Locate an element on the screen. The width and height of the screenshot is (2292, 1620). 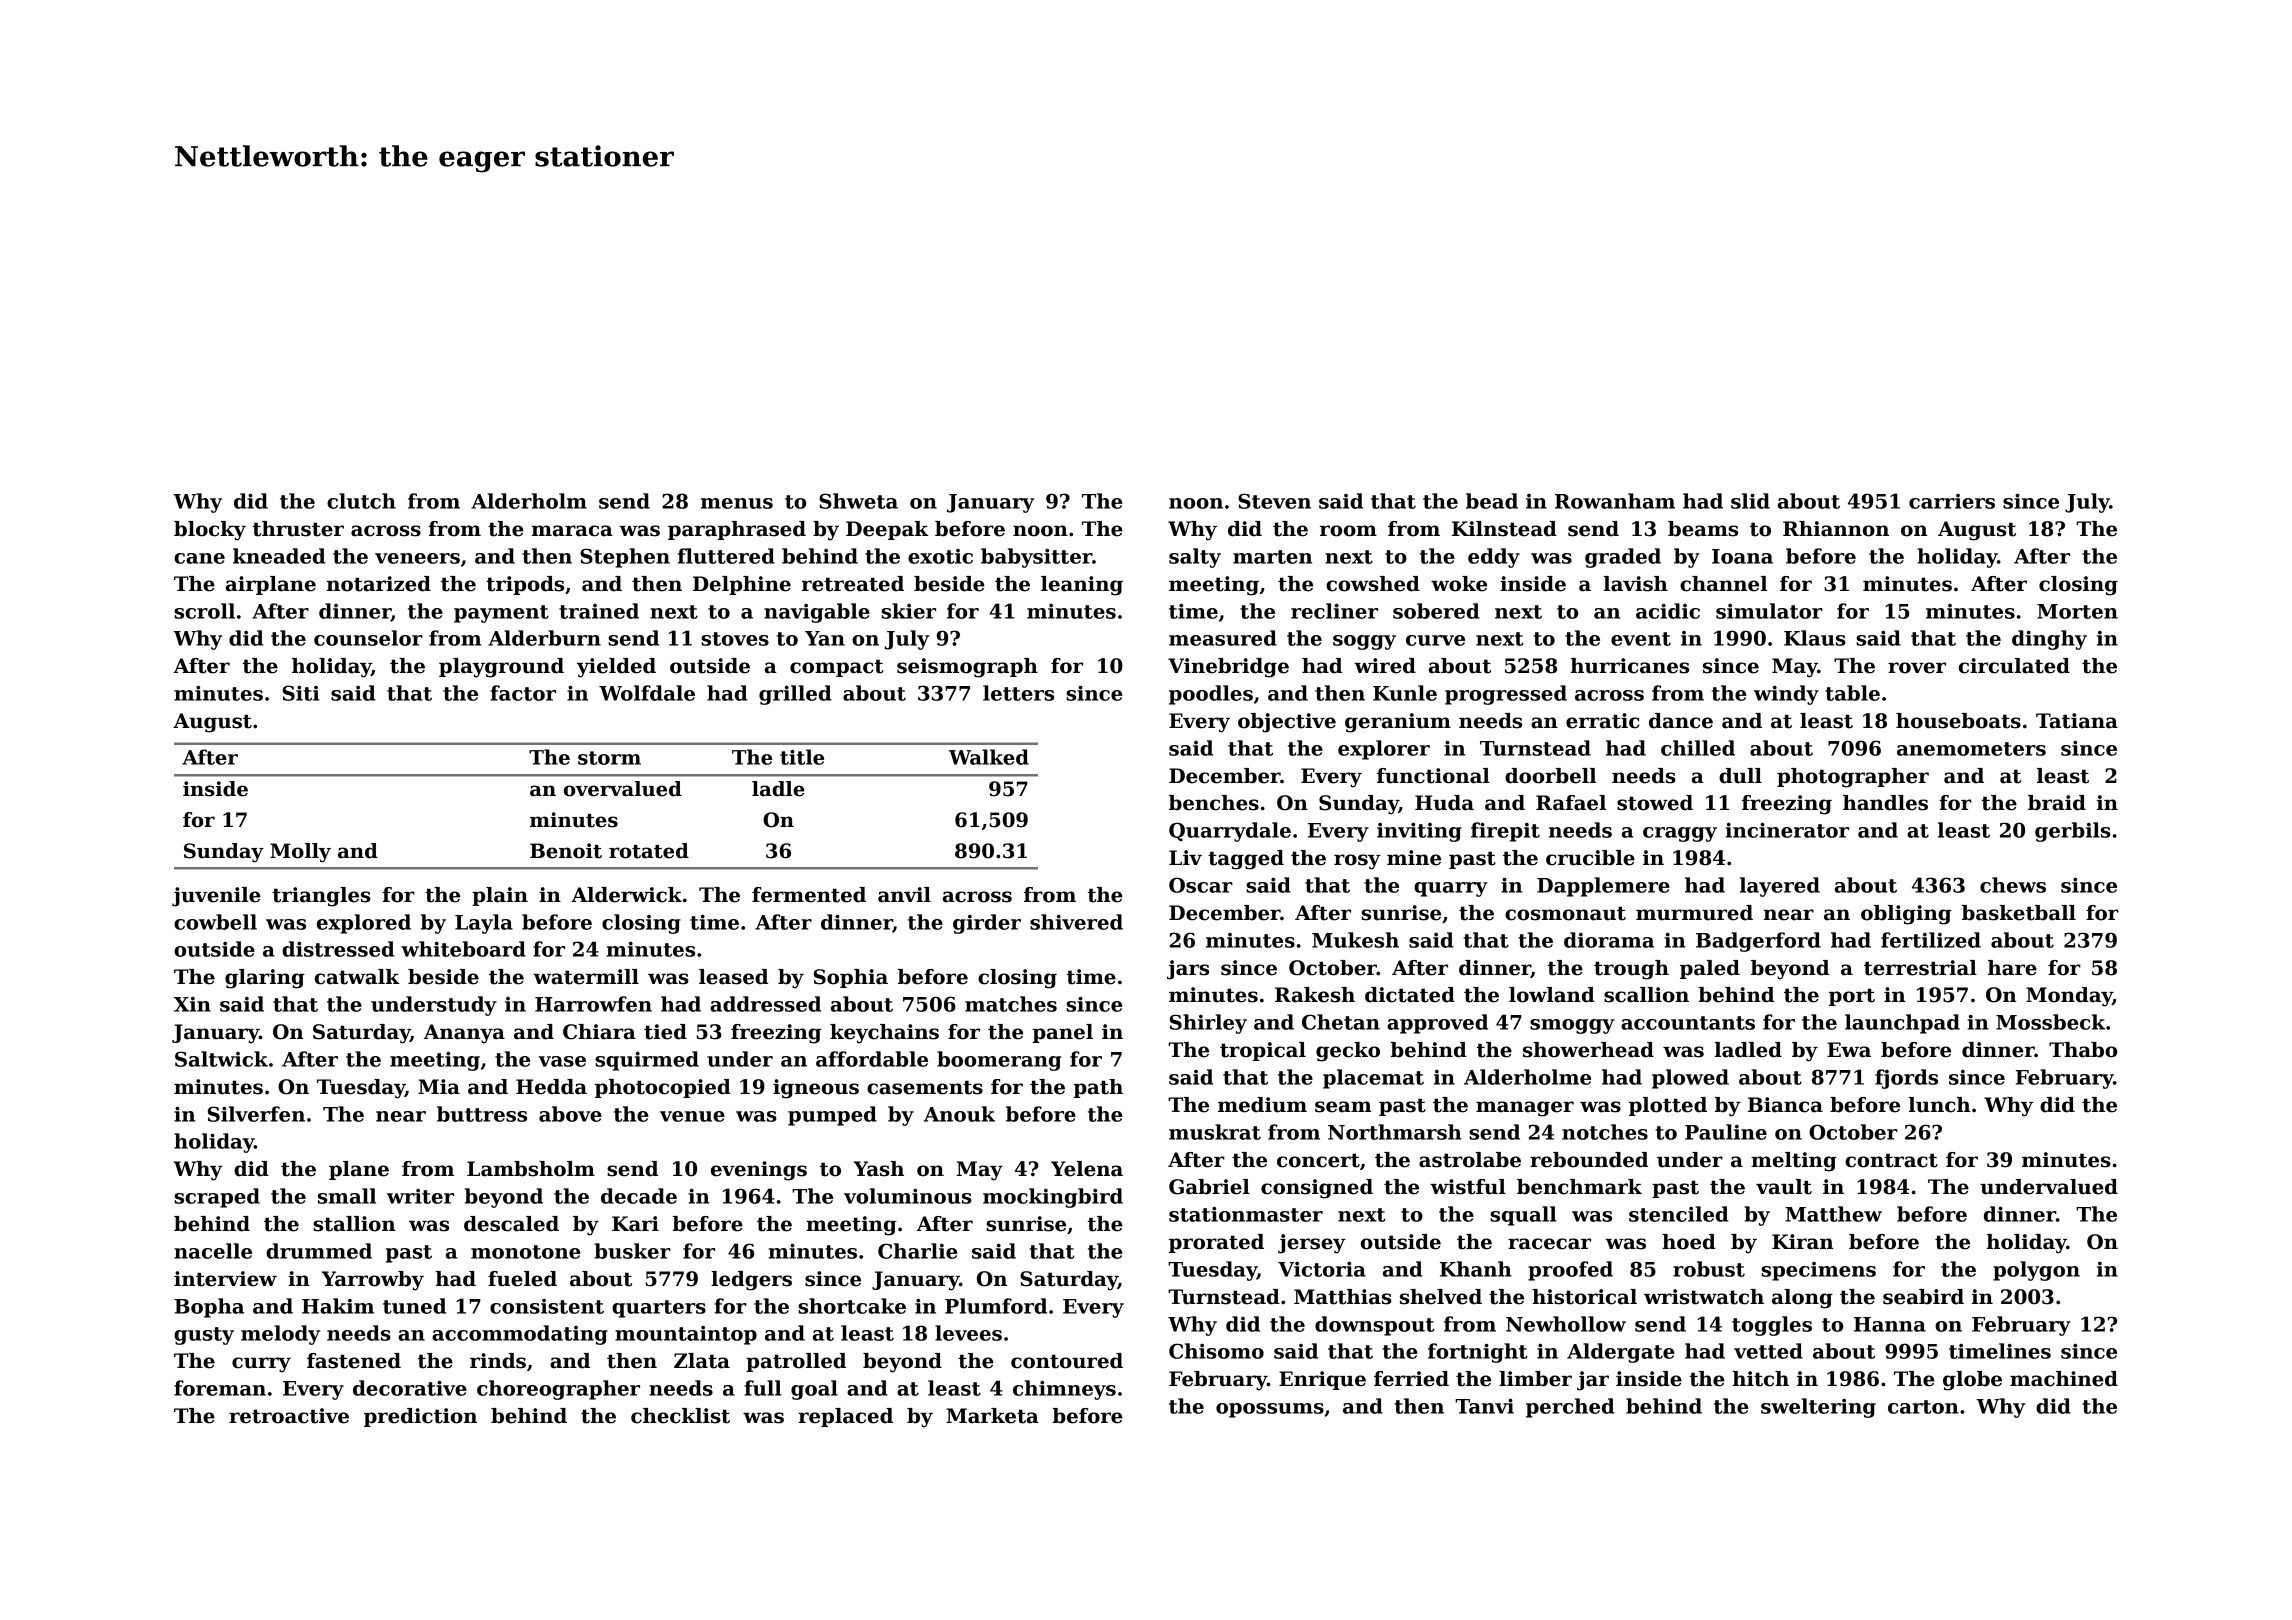
Marketa is located at coordinates (992, 1416).
